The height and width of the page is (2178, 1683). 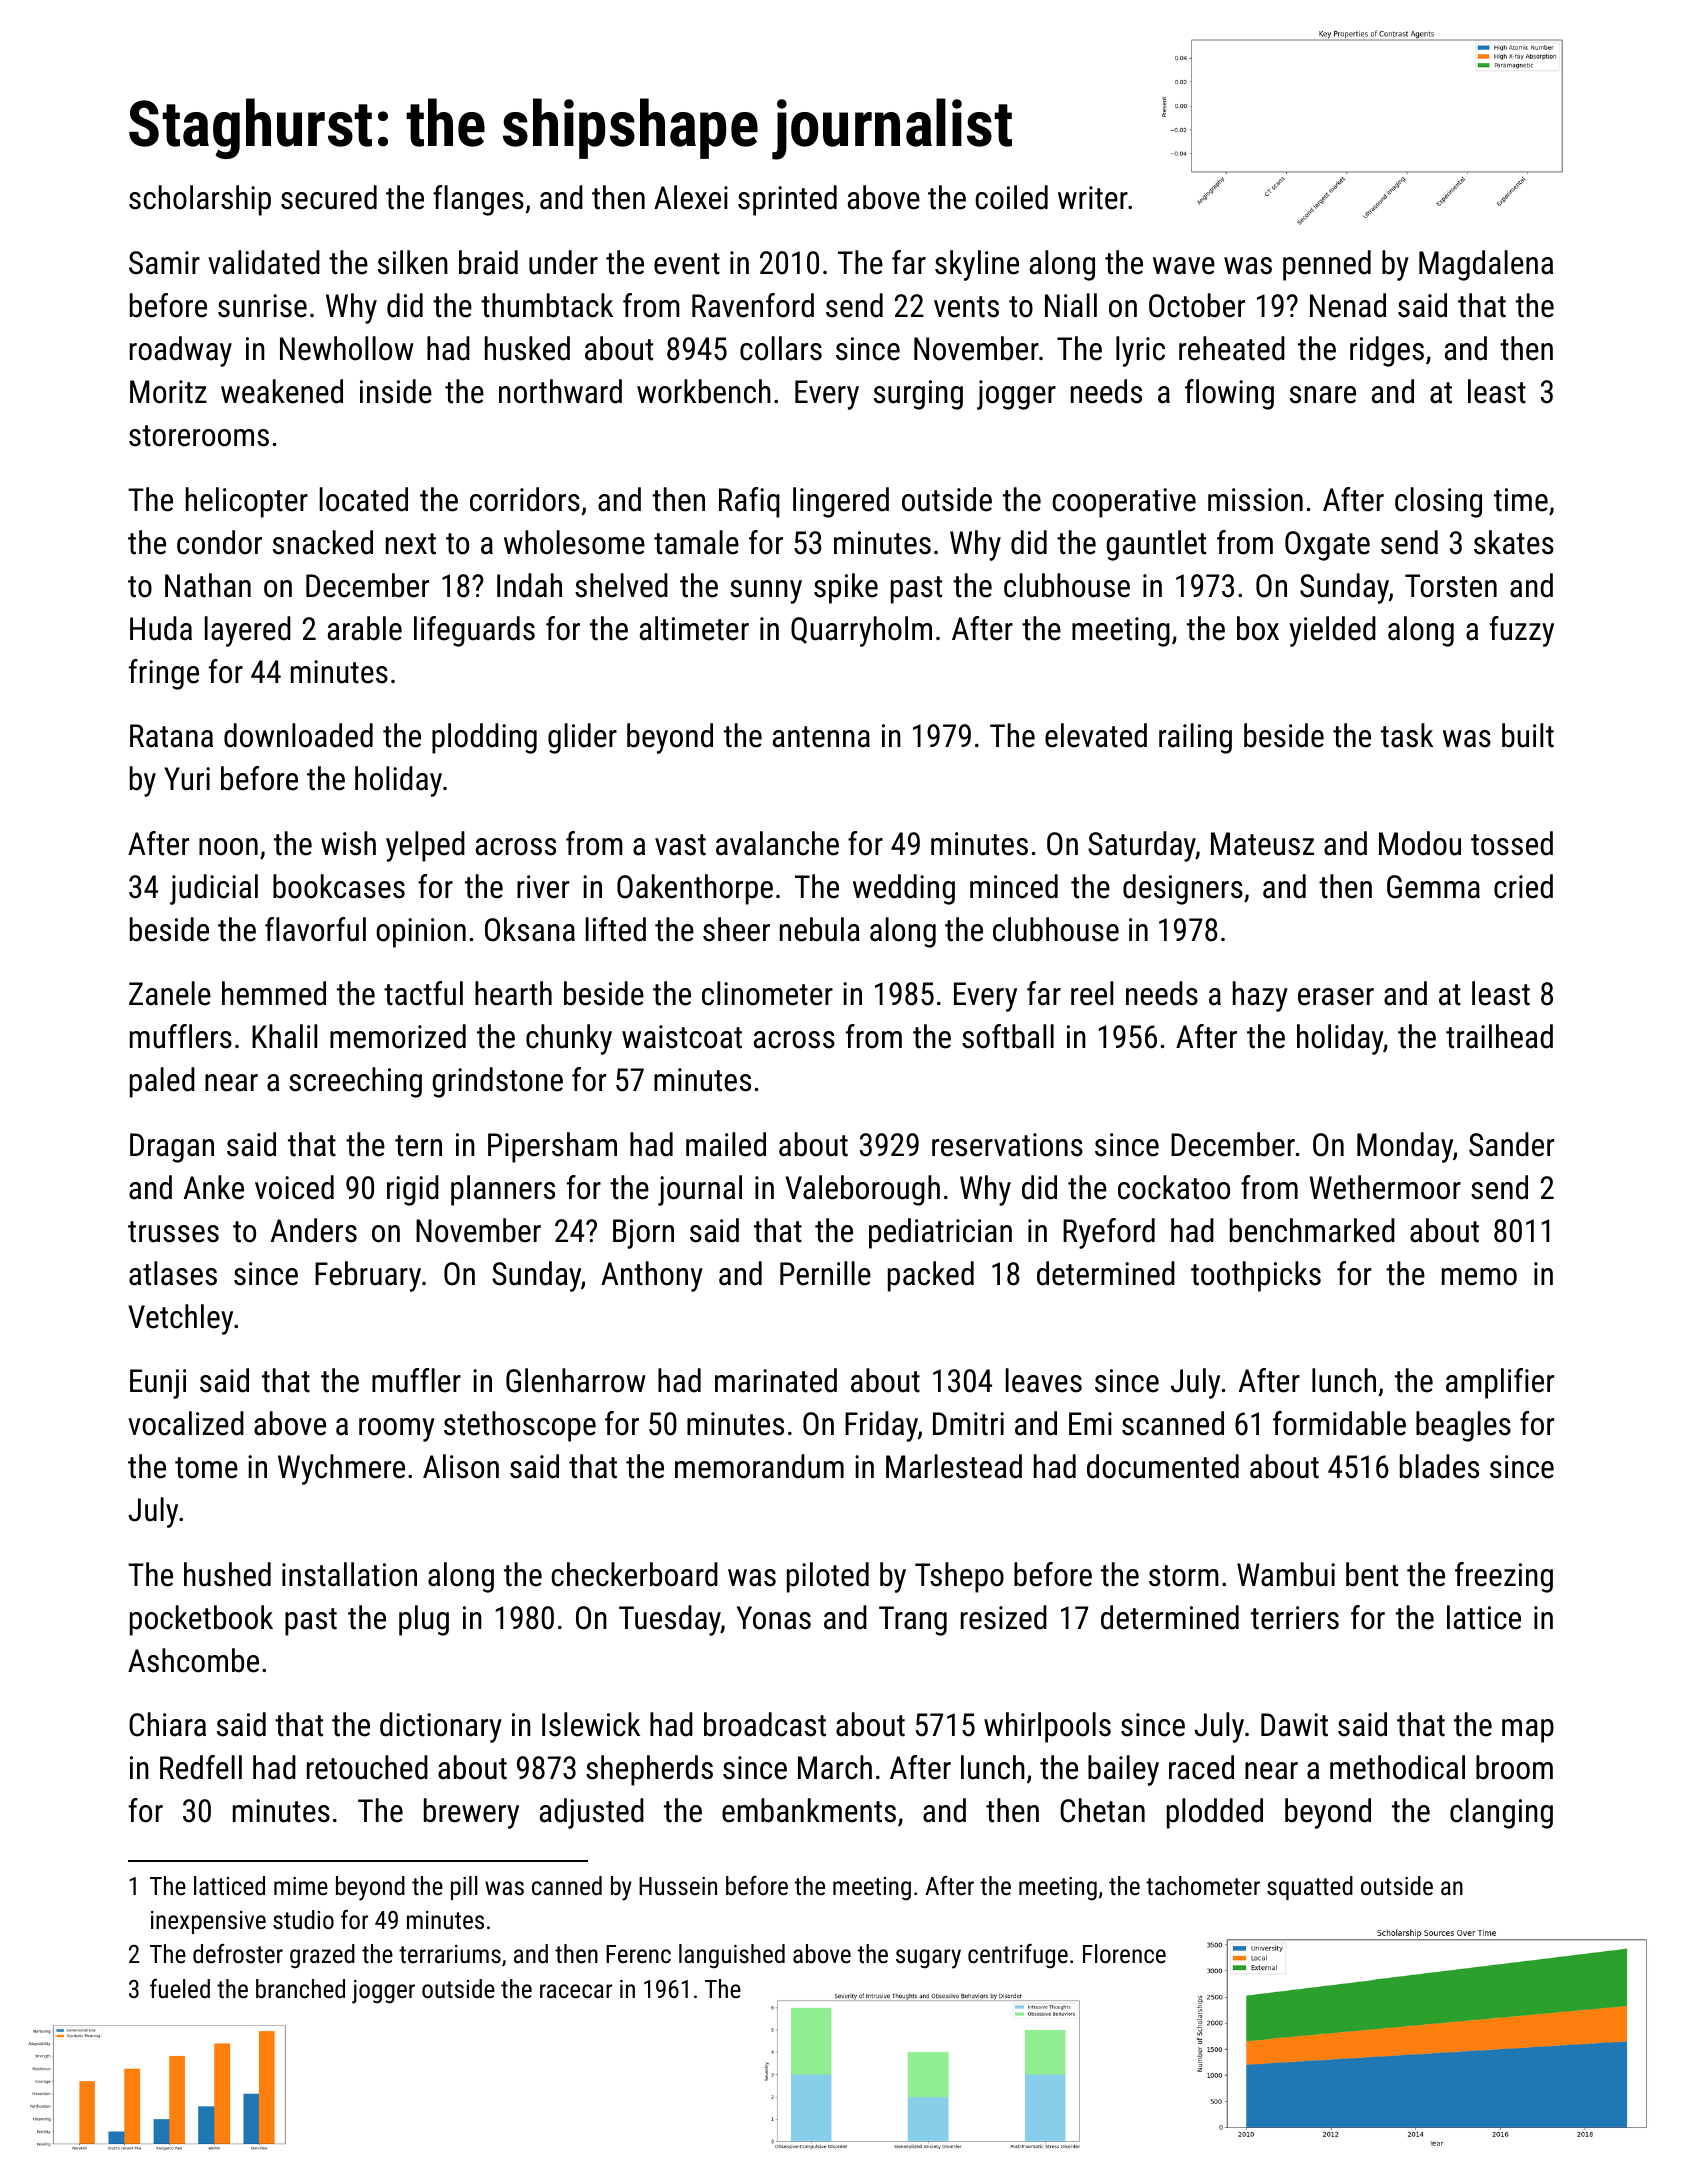 What do you see at coordinates (1262, 844) in the page?
I see `Mateusz` at bounding box center [1262, 844].
